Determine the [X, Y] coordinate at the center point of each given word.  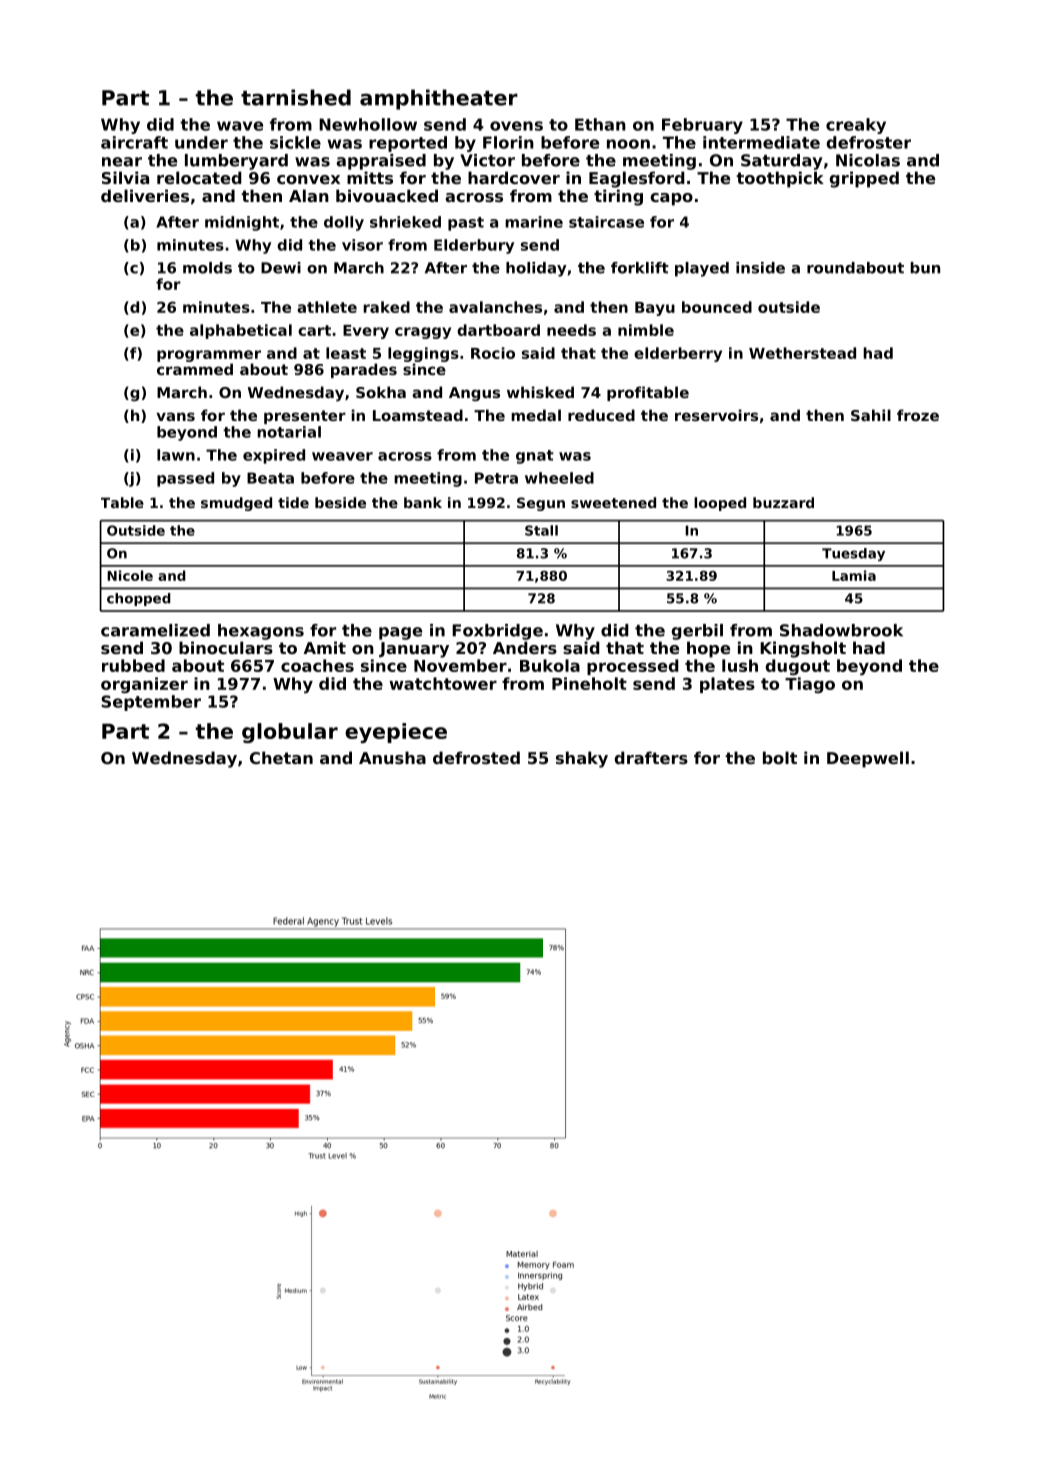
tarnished [296, 97]
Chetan [281, 757]
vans [175, 416]
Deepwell [868, 759]
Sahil [871, 415]
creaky [856, 126]
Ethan [600, 124]
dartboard [498, 330]
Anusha [392, 757]
